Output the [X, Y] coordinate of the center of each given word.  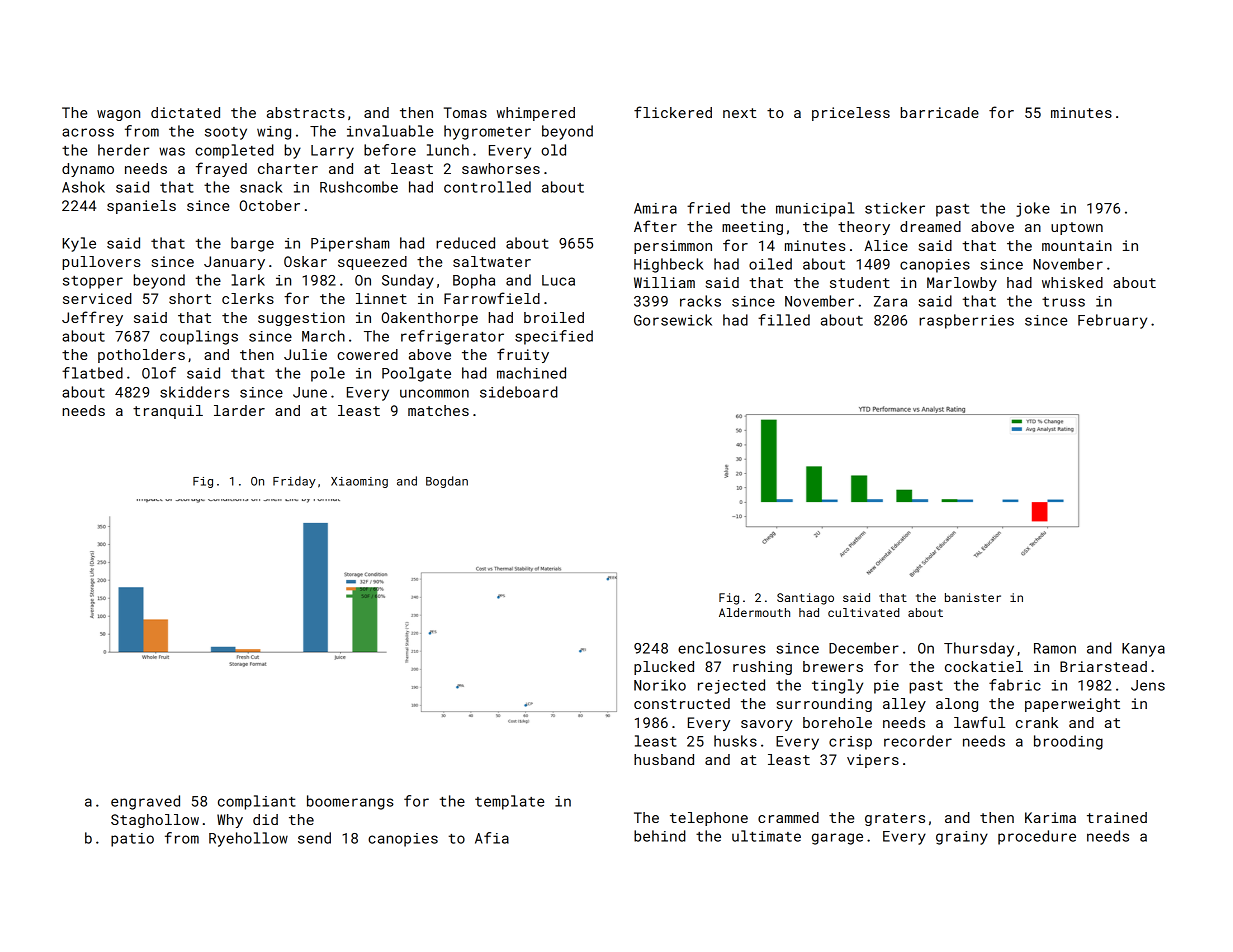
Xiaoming [359, 482]
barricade [940, 112]
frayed [221, 169]
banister [973, 597]
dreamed [930, 226]
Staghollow [155, 821]
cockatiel [984, 666]
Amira [655, 208]
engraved [145, 802]
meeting [752, 228]
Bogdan [447, 482]
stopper [93, 282]
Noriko [660, 685]
